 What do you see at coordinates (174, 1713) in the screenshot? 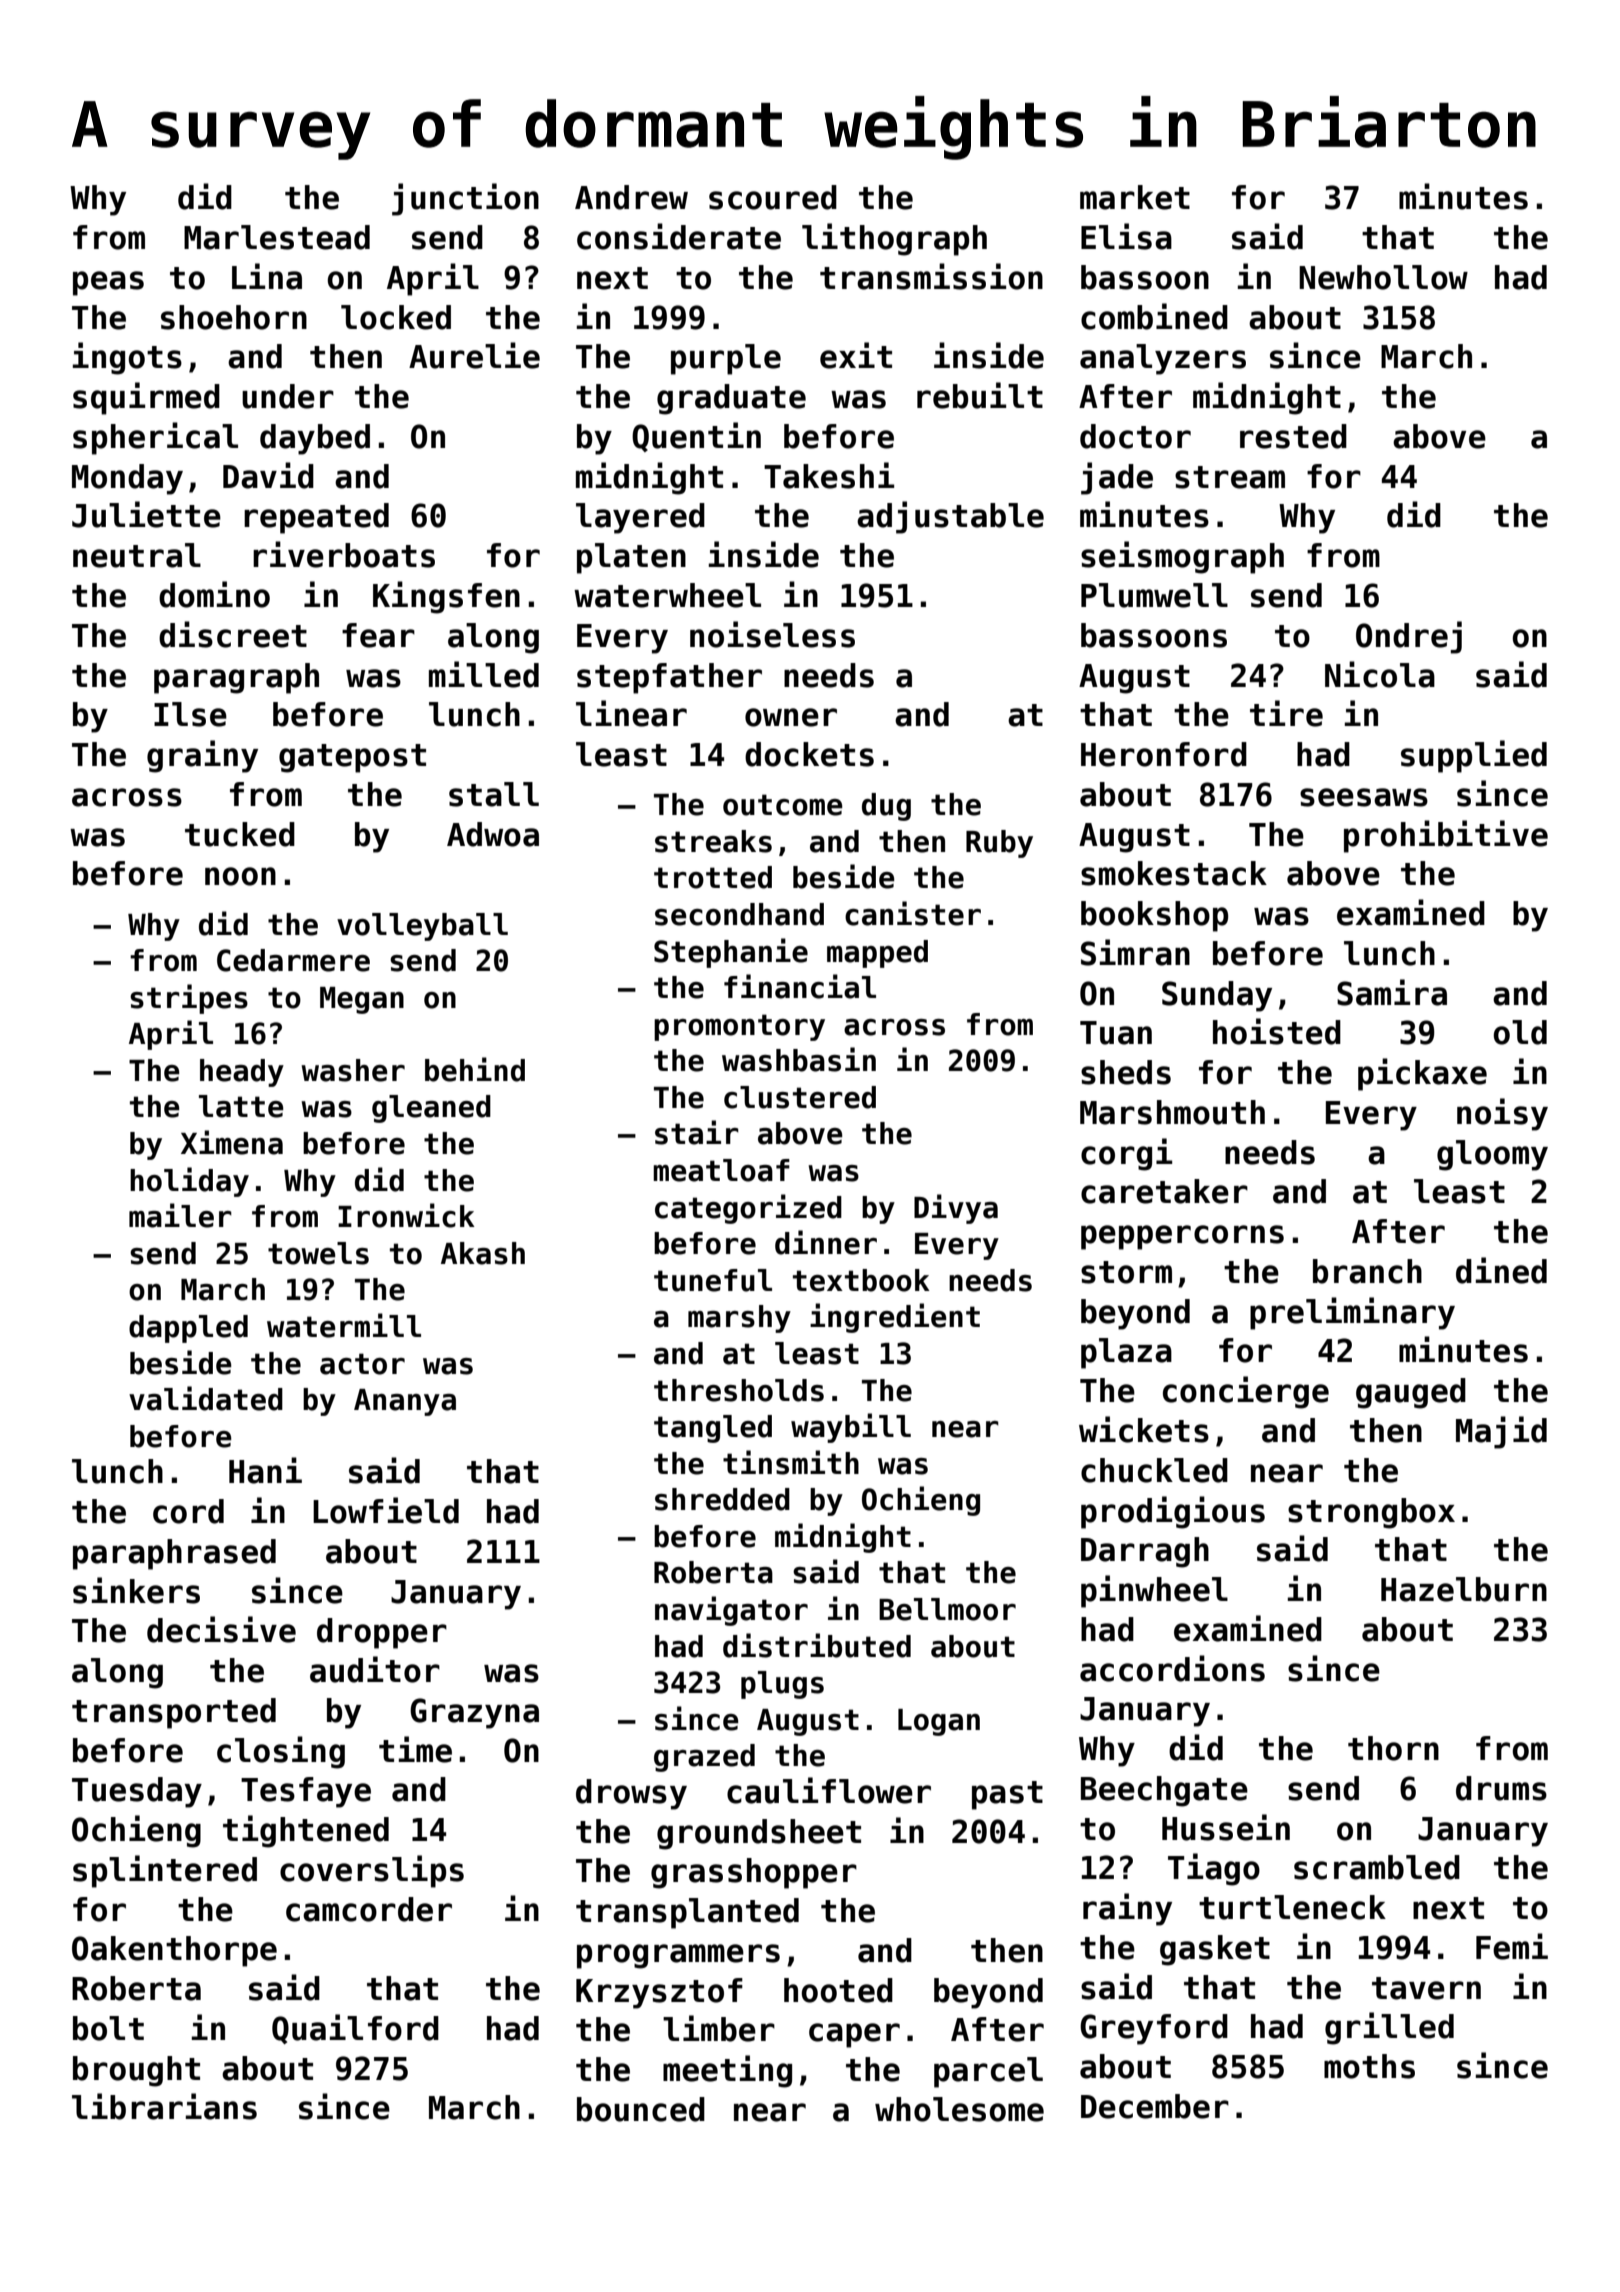
I see `transported` at bounding box center [174, 1713].
